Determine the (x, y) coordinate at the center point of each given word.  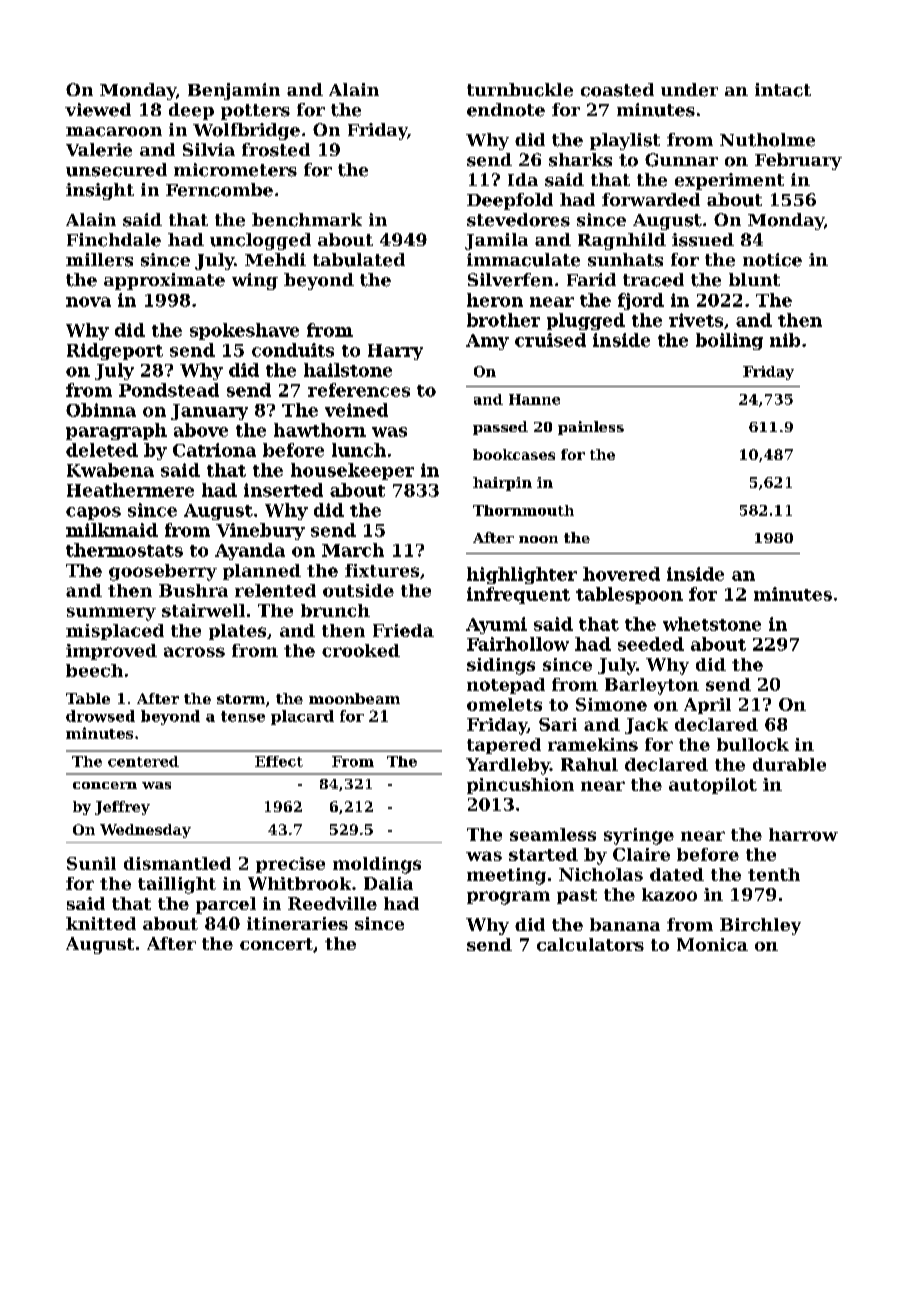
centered (143, 761)
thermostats (124, 550)
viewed (98, 110)
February (798, 161)
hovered (621, 574)
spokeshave (244, 331)
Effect (279, 761)
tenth (774, 874)
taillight (177, 885)
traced (653, 280)
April (707, 706)
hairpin (502, 484)
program (508, 898)
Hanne (534, 399)
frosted (276, 150)
